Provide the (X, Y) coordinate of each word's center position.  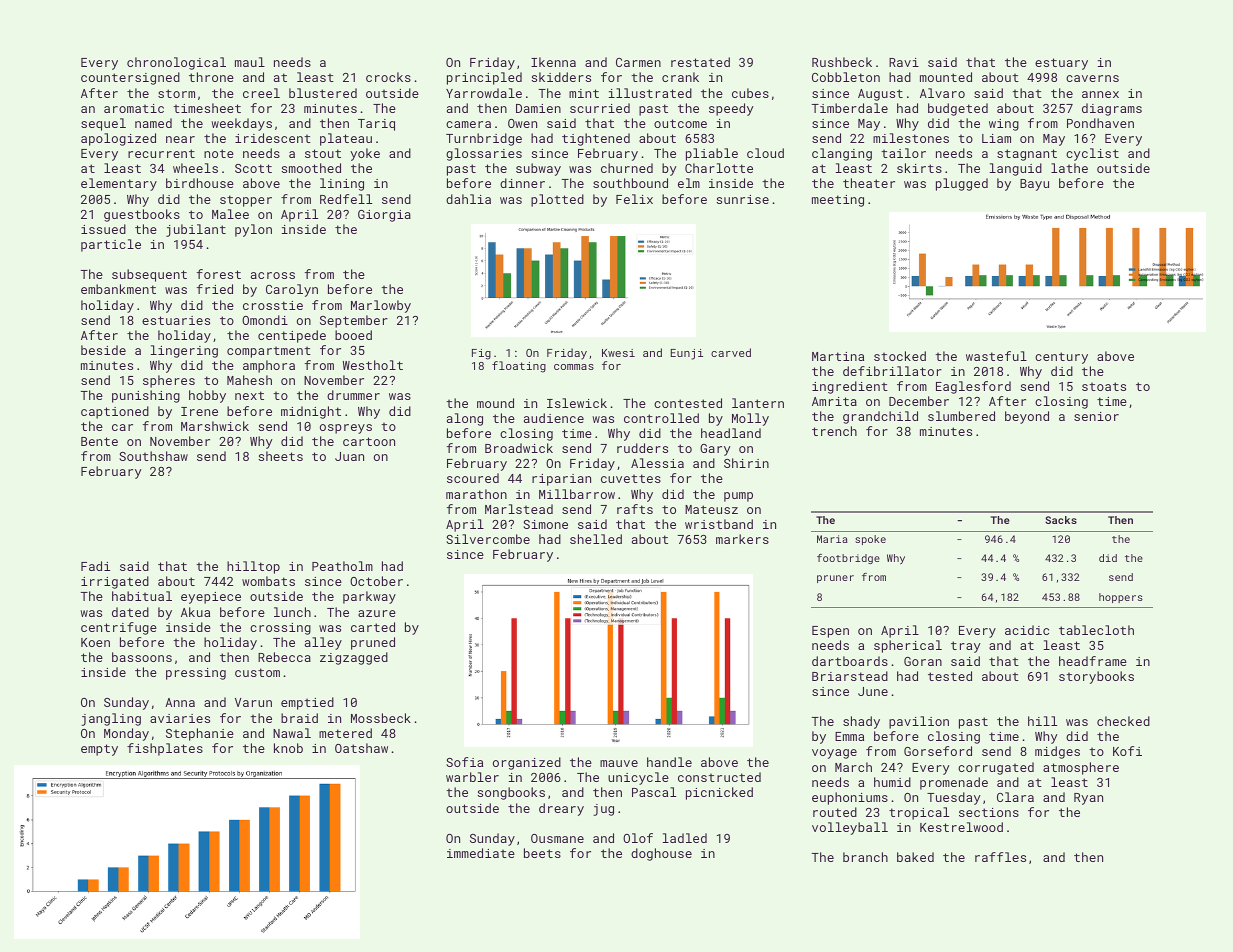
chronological (176, 63)
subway (538, 169)
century (1061, 358)
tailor (903, 153)
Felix (634, 199)
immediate (481, 853)
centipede (292, 336)
